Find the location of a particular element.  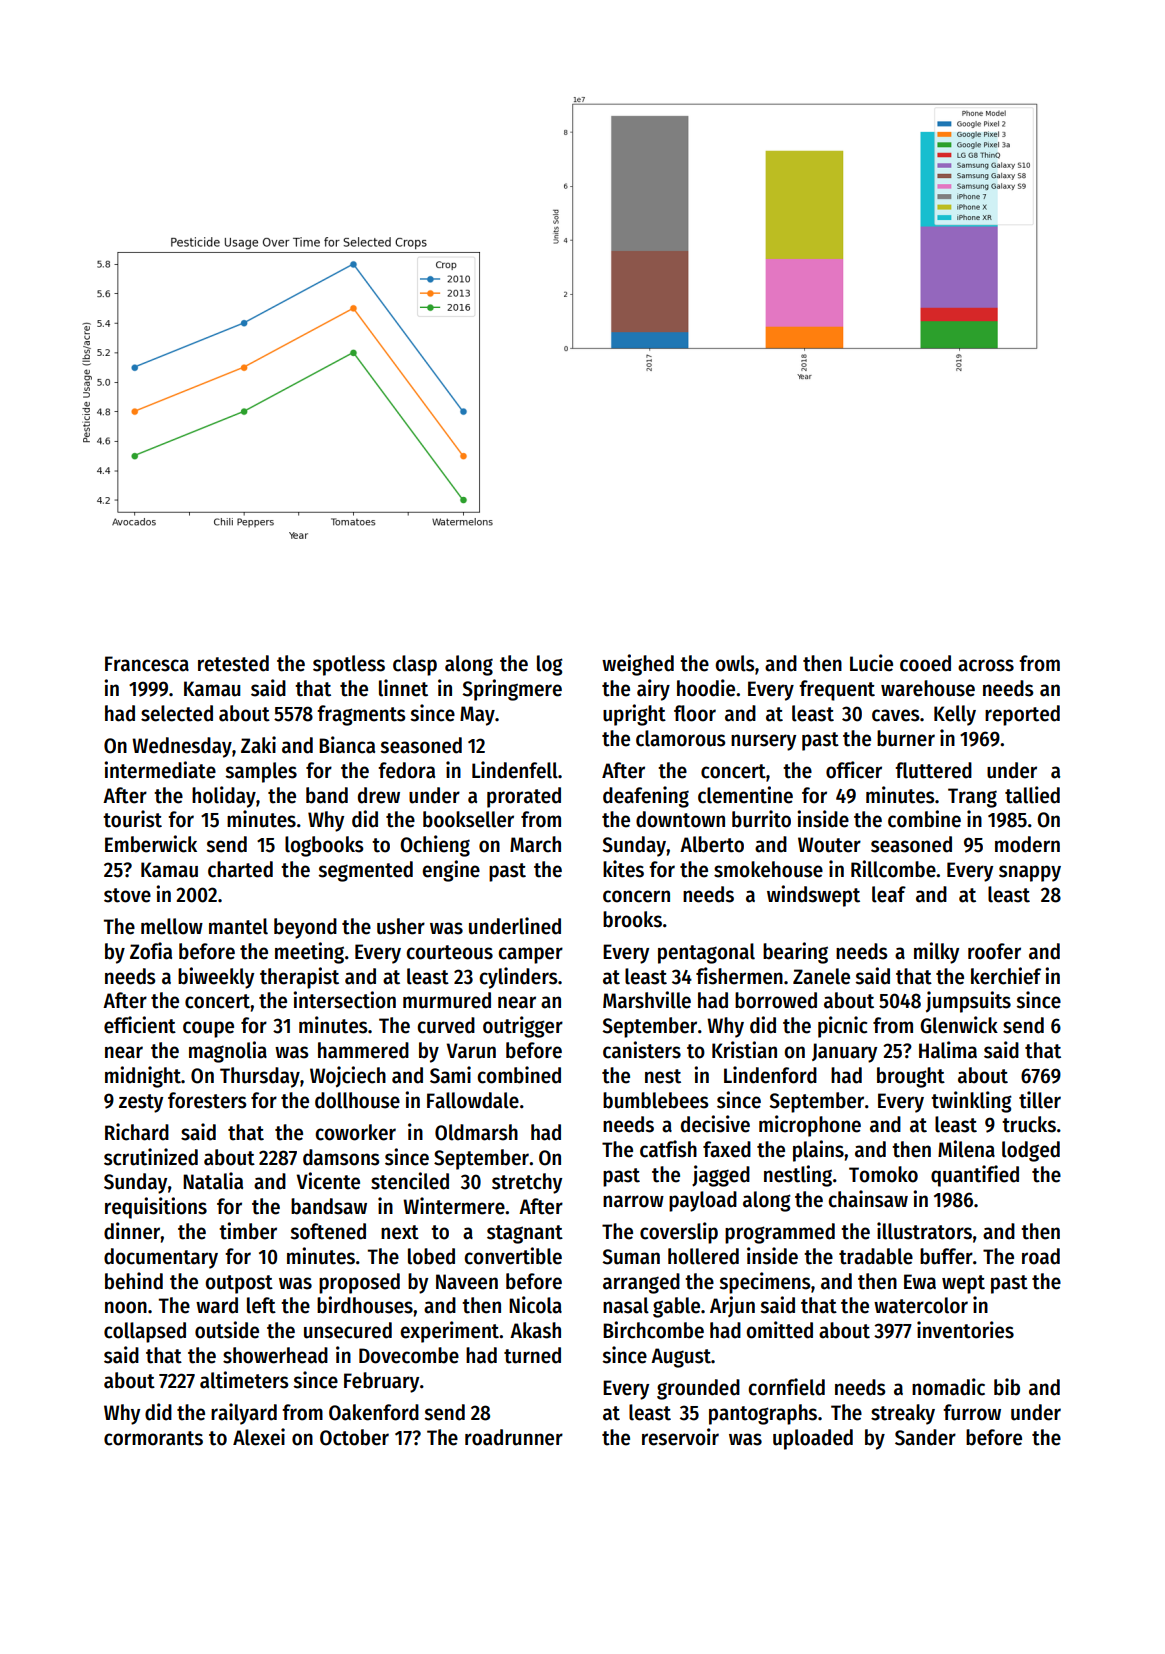

retested is located at coordinates (233, 663).
